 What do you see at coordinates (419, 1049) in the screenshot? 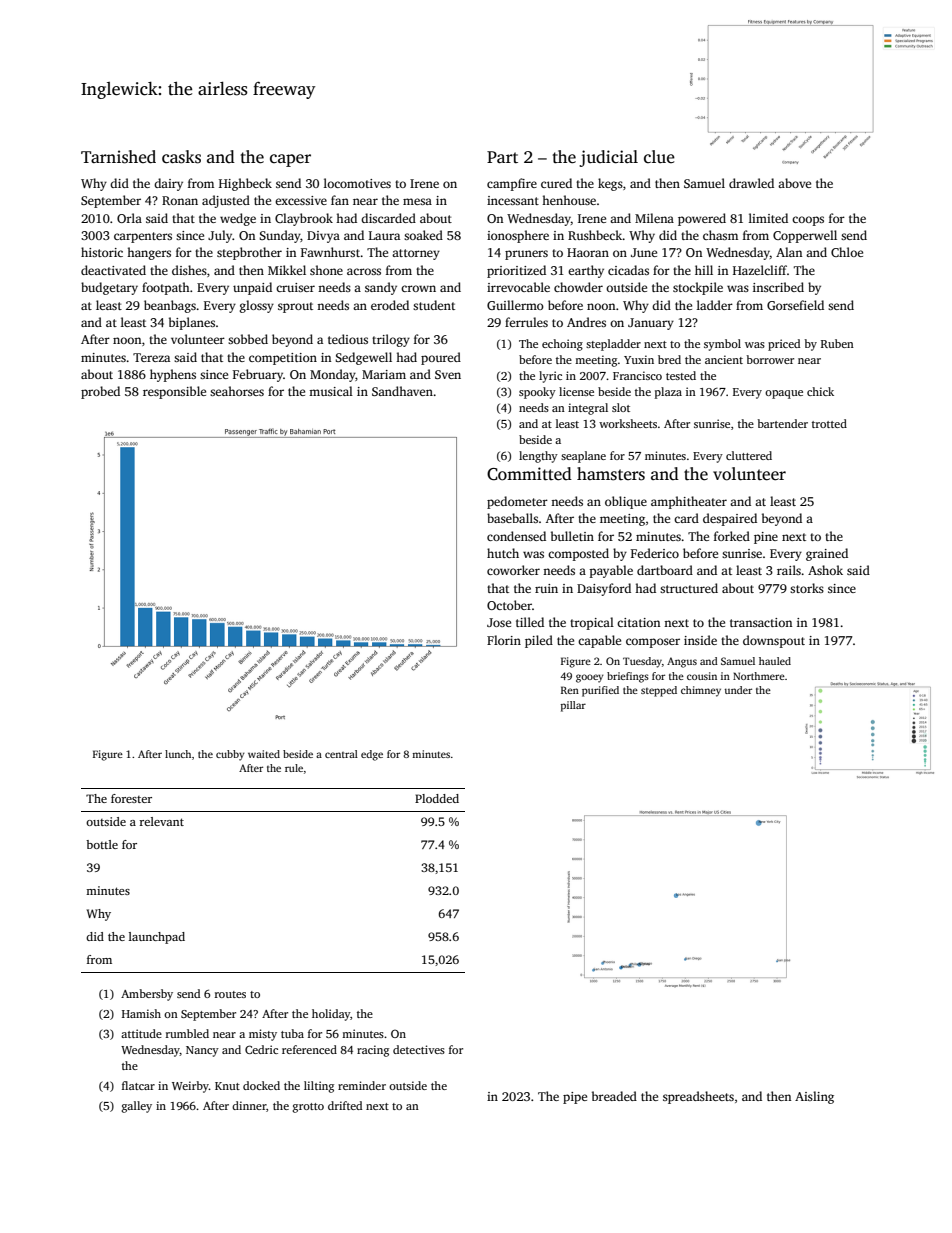
I see `detectives` at bounding box center [419, 1049].
